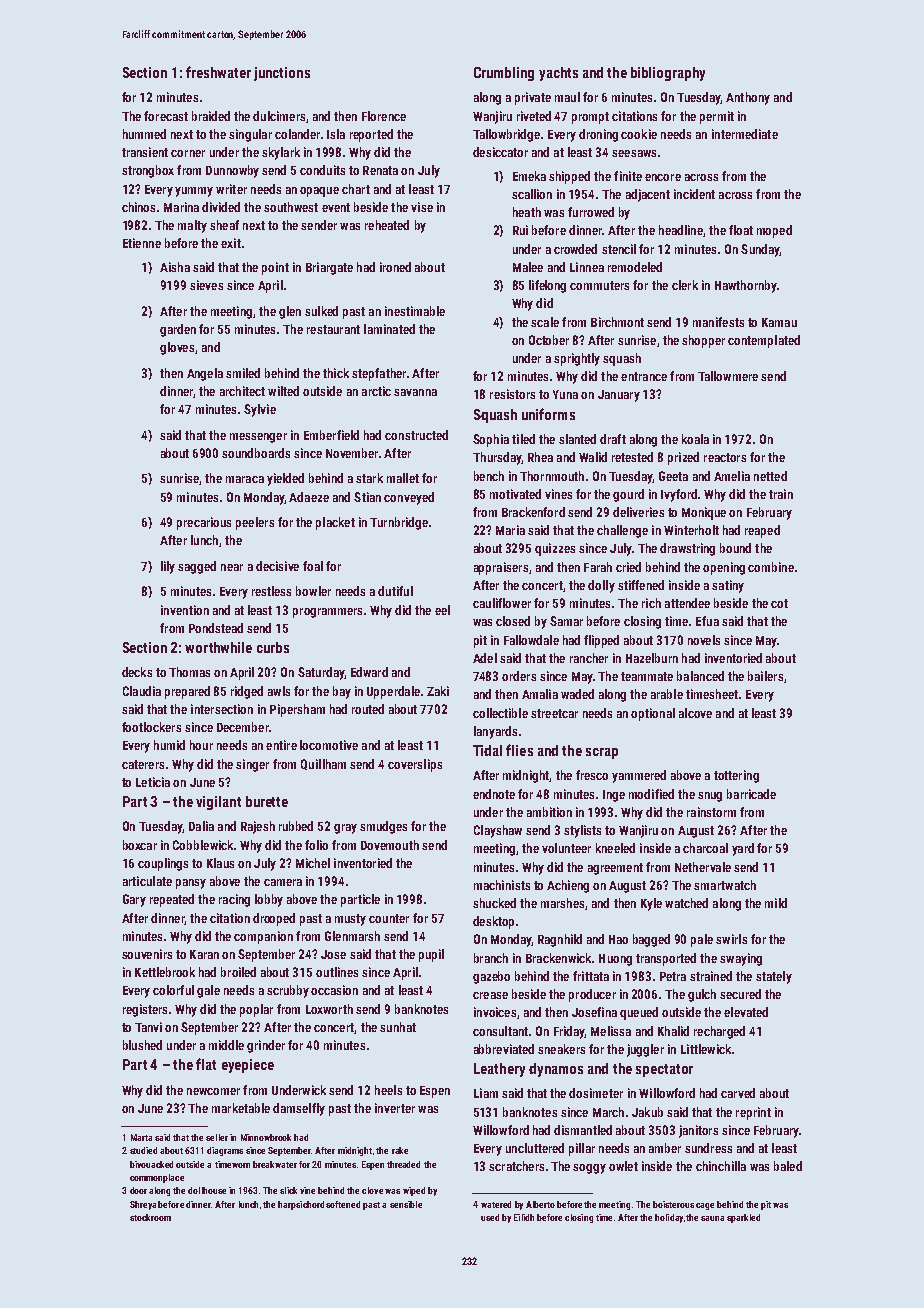 The image size is (924, 1308). Describe the element at coordinates (197, 567) in the image. I see `sagged` at that location.
